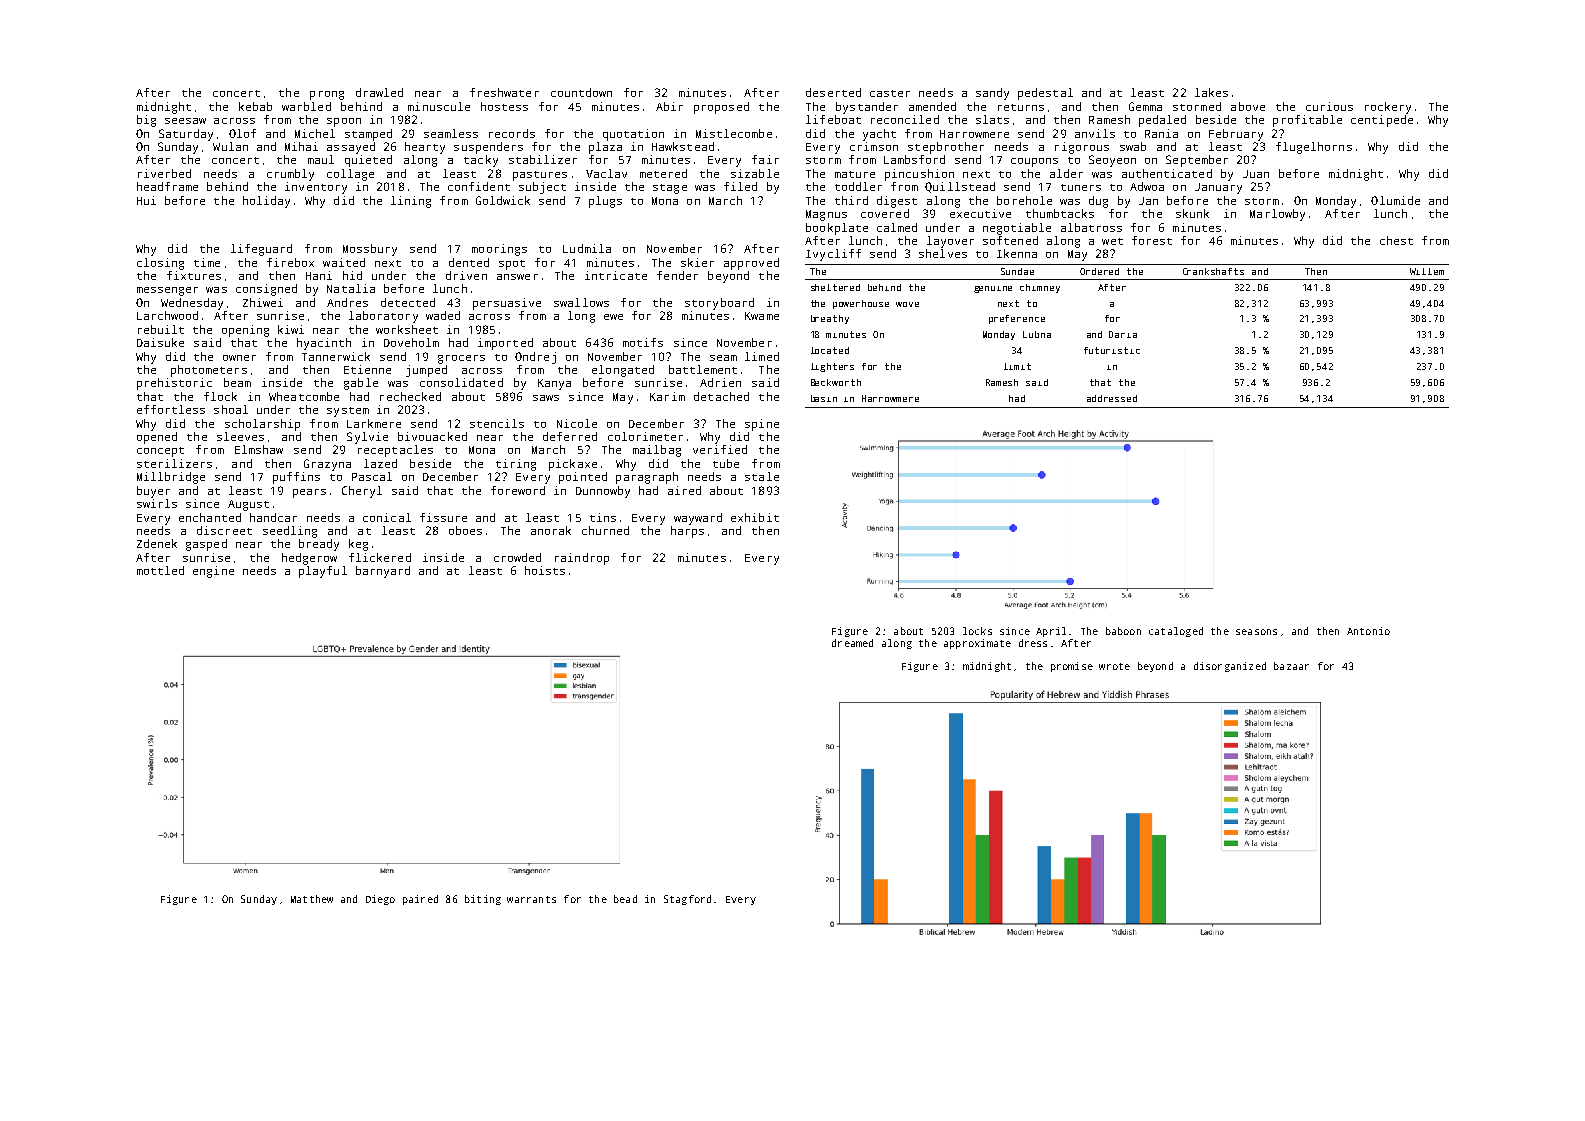  Describe the element at coordinates (411, 202) in the screenshot. I see `lining` at that location.
